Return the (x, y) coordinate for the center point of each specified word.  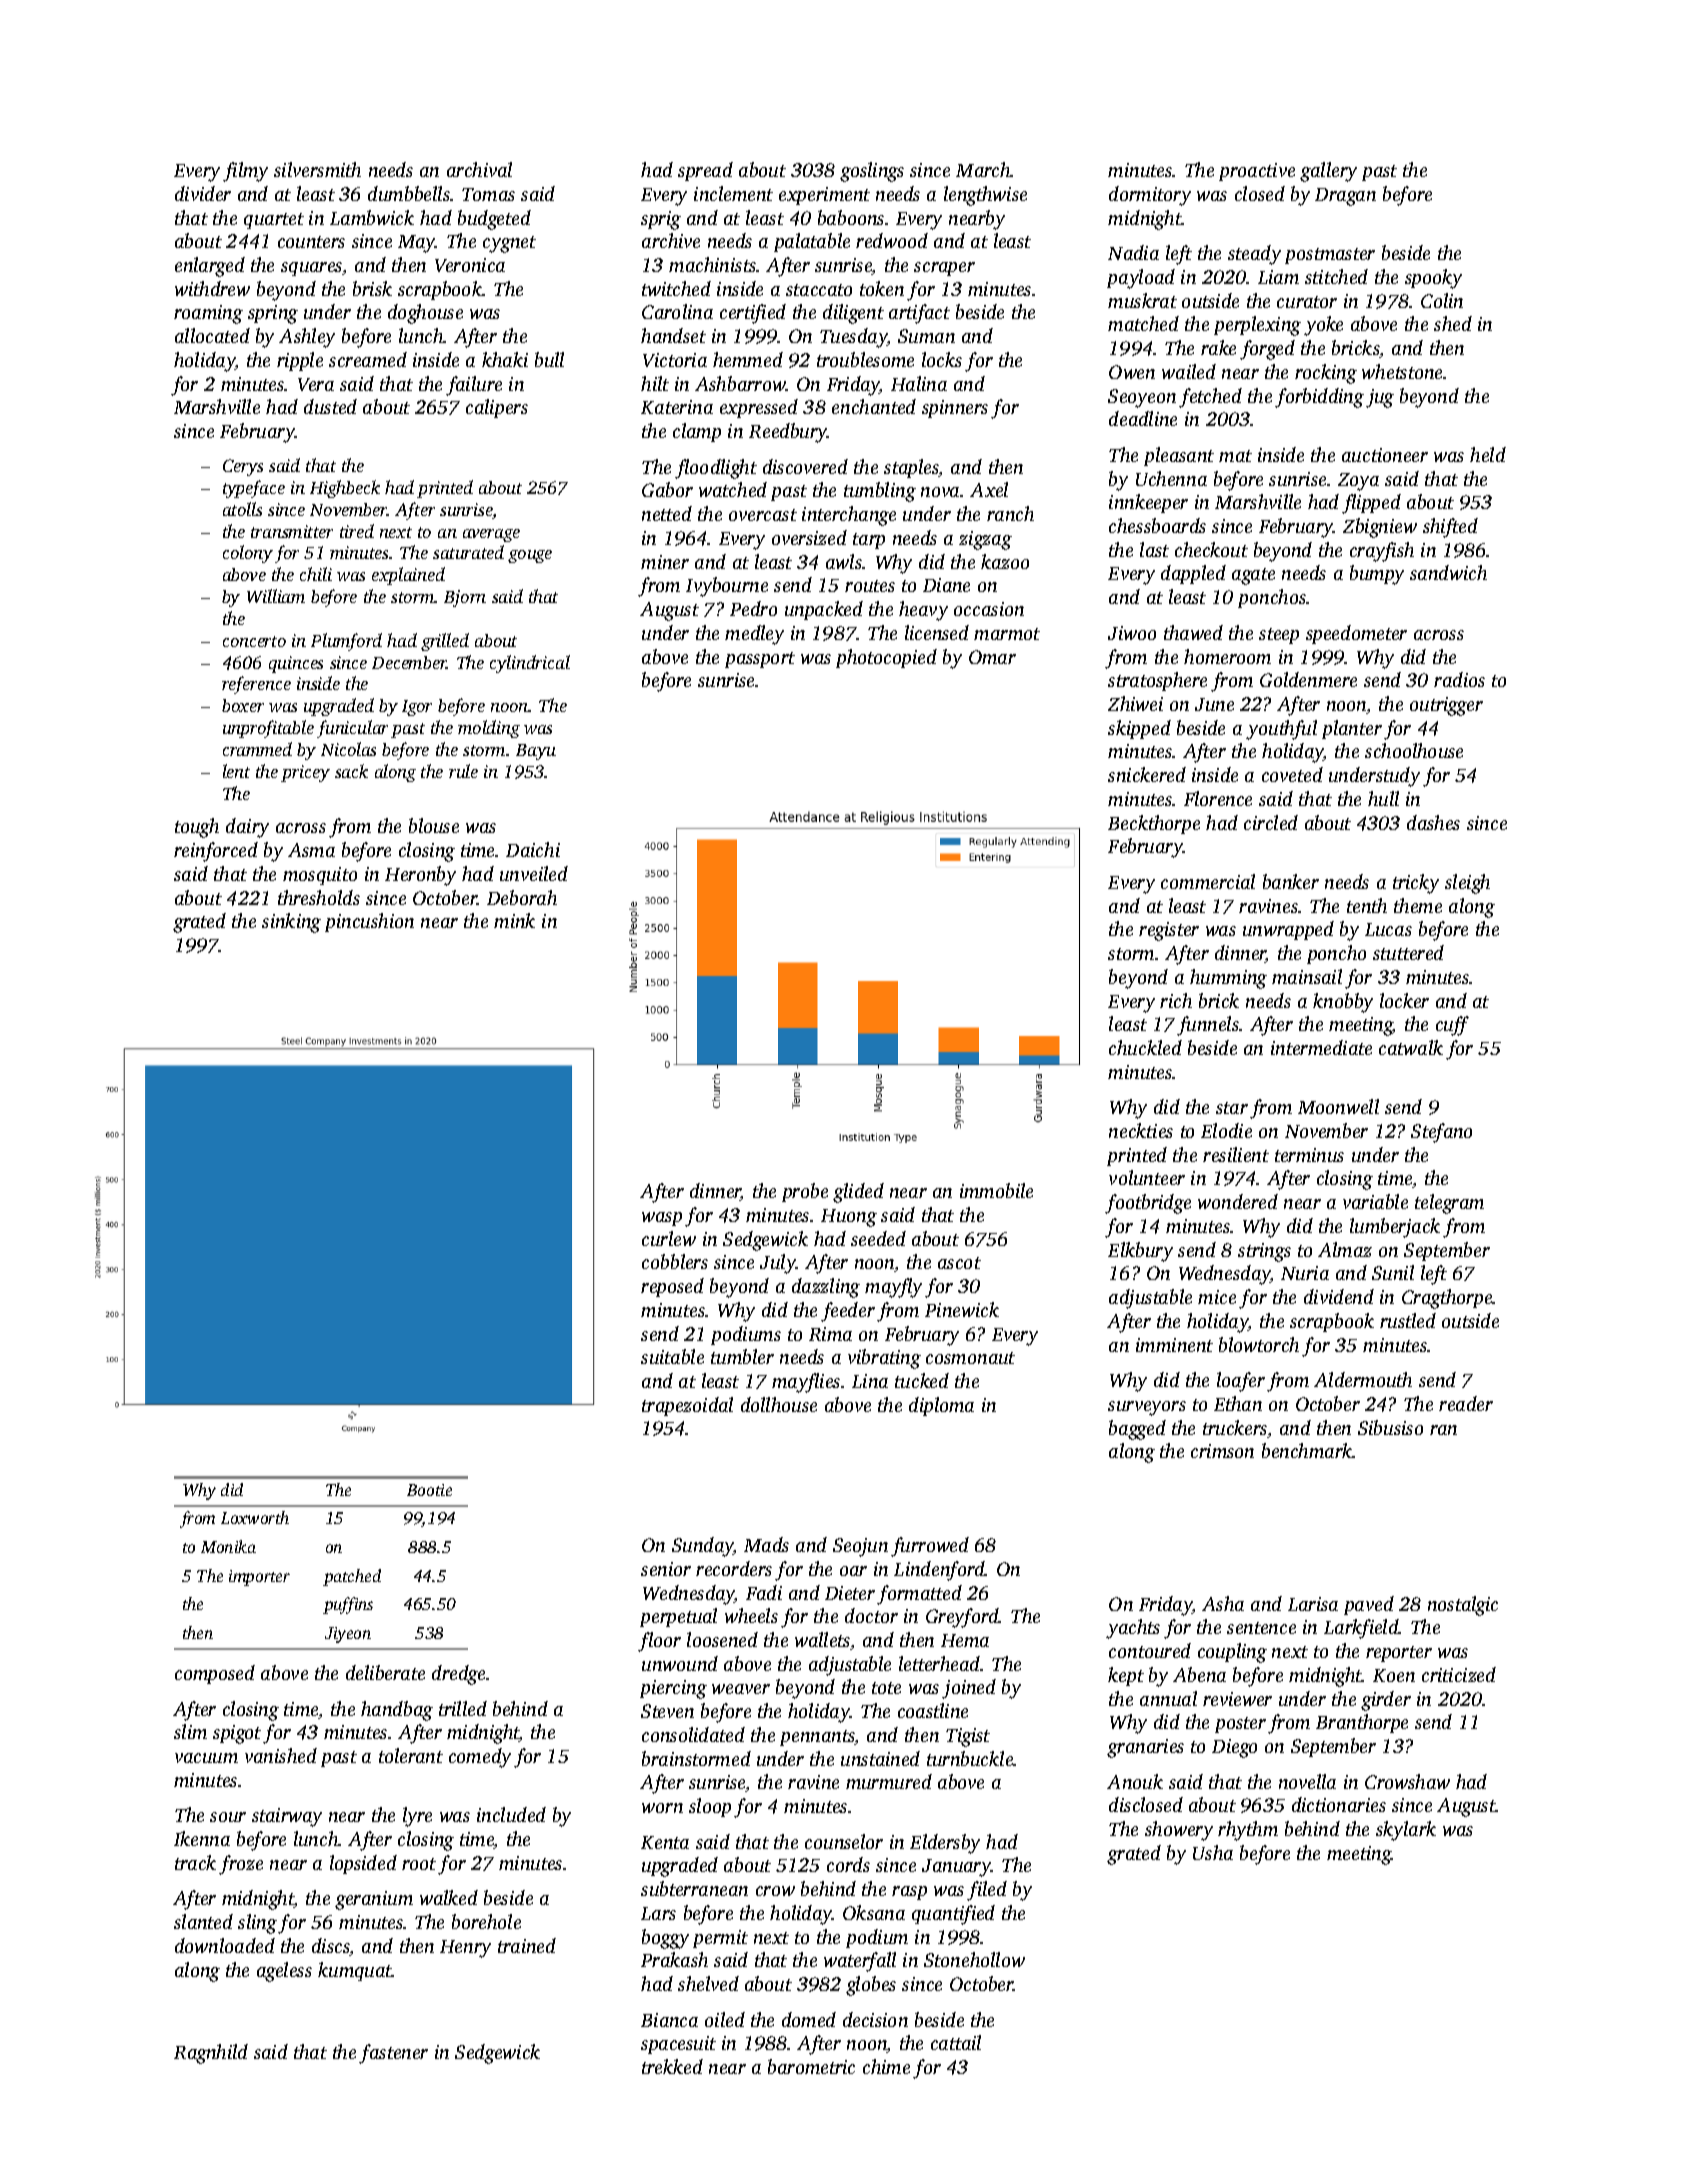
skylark (1406, 1831)
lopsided (363, 1864)
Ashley (307, 338)
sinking (291, 923)
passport (760, 660)
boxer (243, 705)
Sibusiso (1390, 1427)
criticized (1459, 1674)
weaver (741, 1689)
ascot (959, 1263)
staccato (819, 290)
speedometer (1356, 634)
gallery (1328, 172)
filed (987, 1891)
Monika (228, 1546)
